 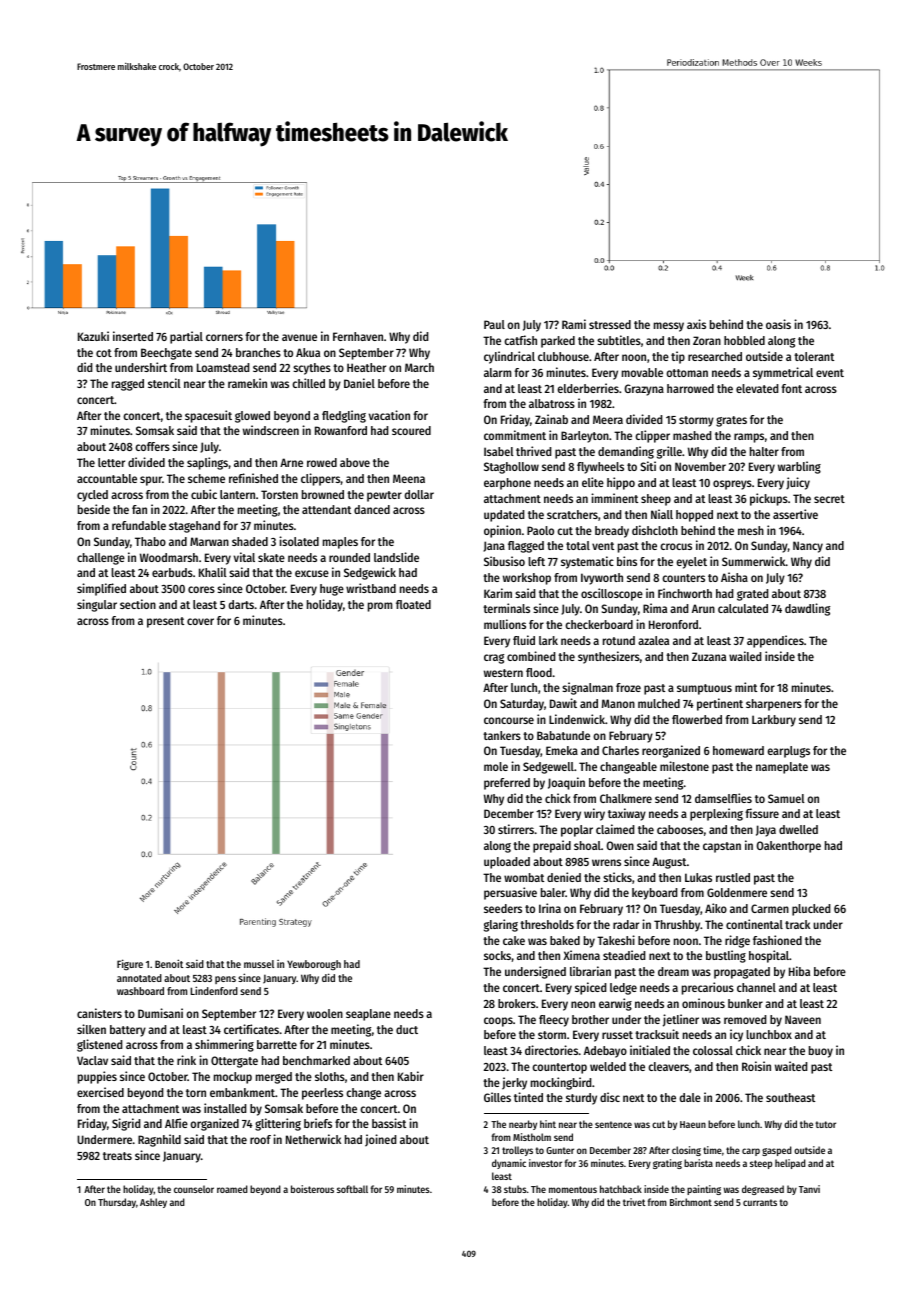 I want to click on appendices, so click(x=775, y=641).
